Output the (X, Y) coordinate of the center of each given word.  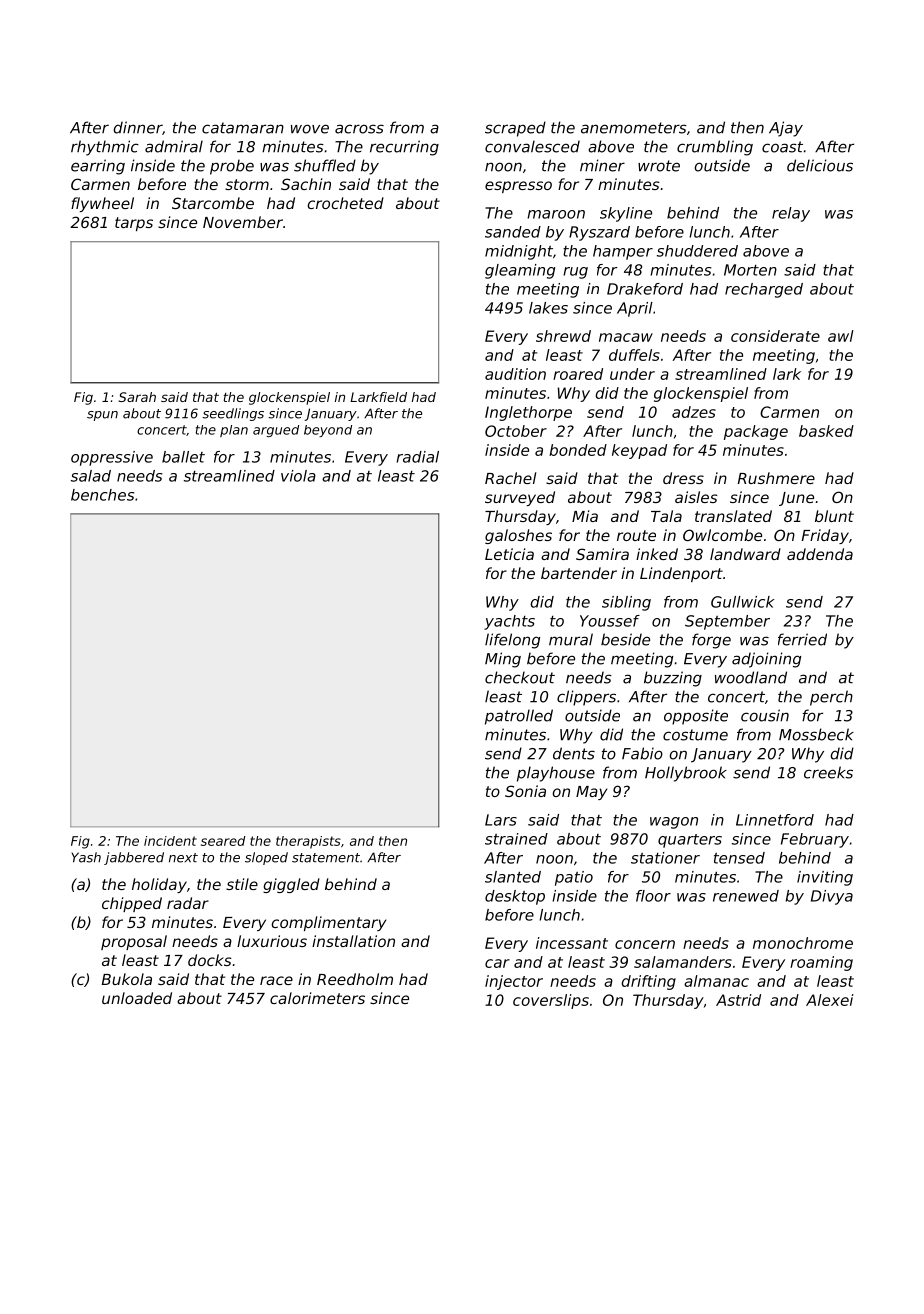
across (359, 129)
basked (826, 431)
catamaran (243, 128)
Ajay (786, 129)
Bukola (127, 979)
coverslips (551, 1001)
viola (298, 476)
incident (170, 841)
